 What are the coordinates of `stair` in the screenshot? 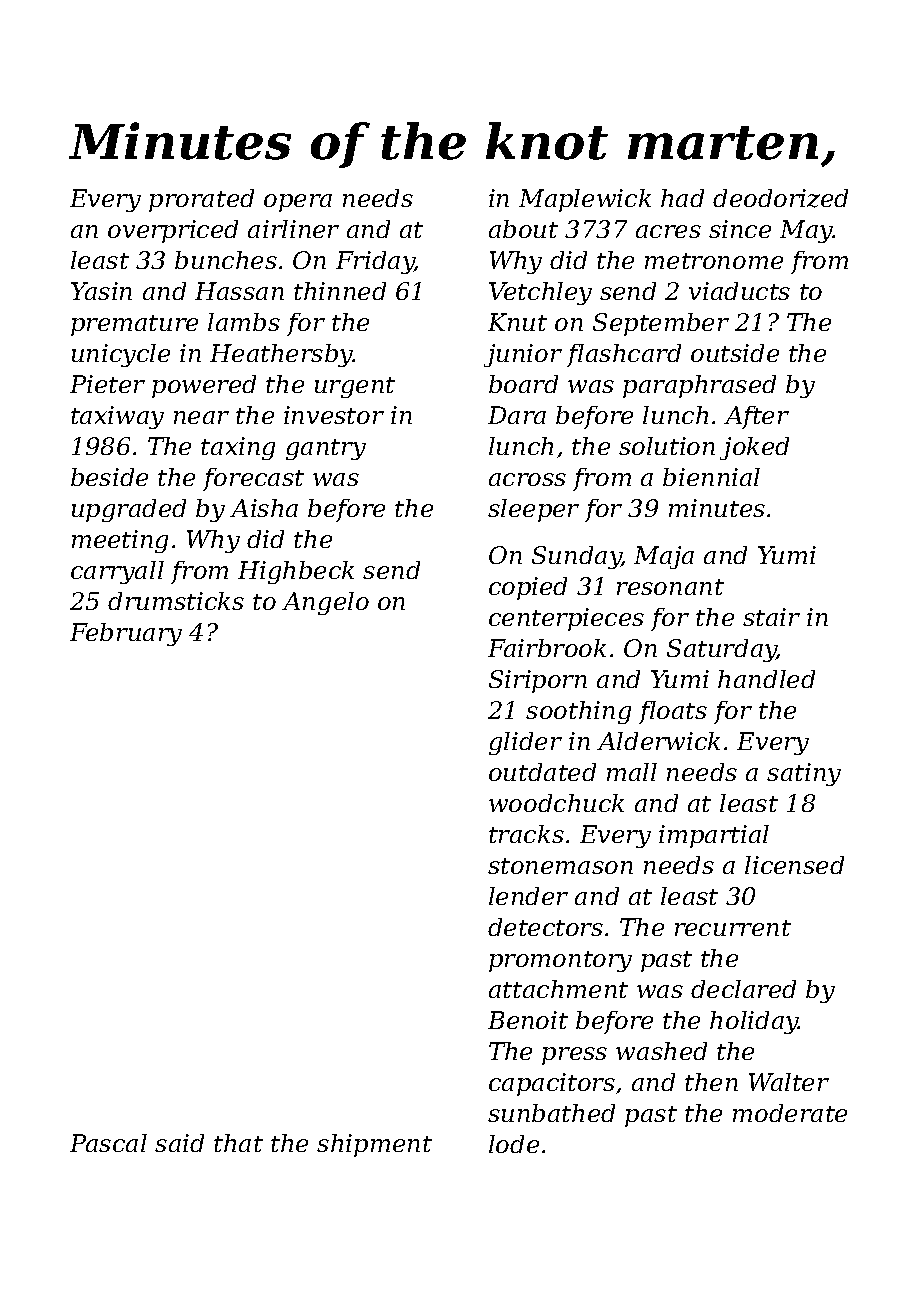 It's located at (771, 617).
